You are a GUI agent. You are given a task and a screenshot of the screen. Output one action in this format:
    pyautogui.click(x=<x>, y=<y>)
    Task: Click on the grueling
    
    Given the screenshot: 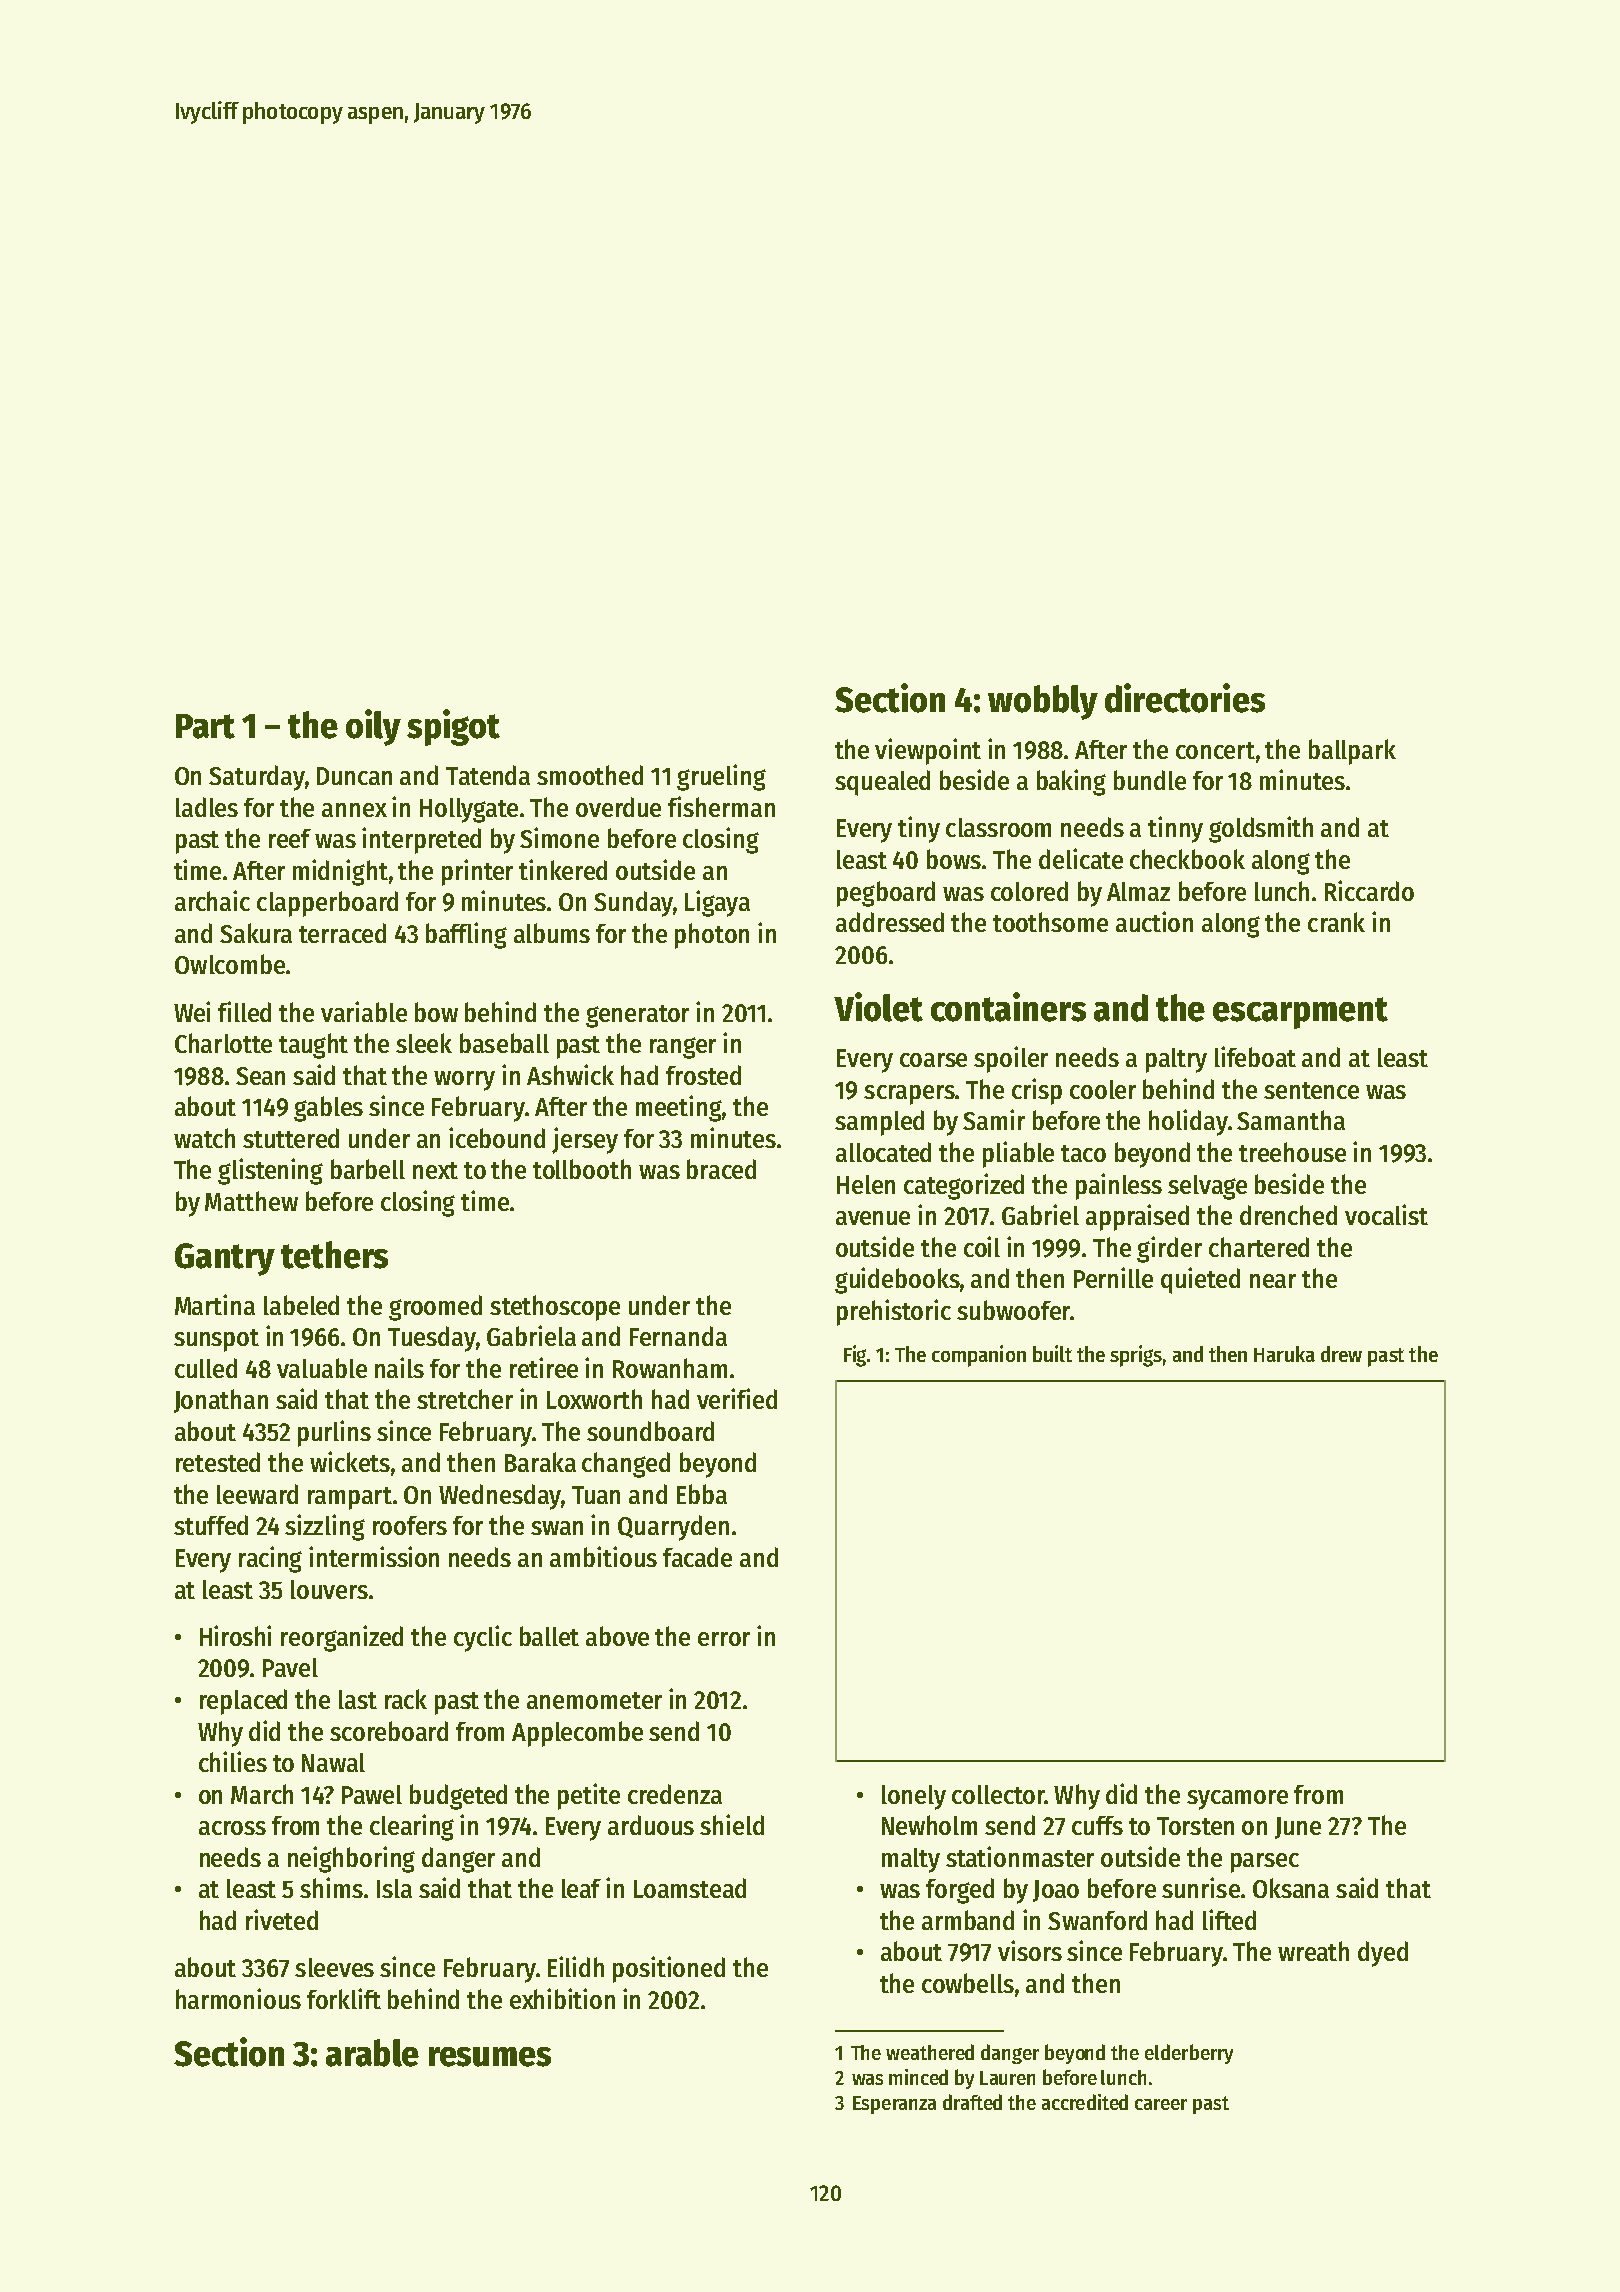 What is the action you would take?
    pyautogui.click(x=721, y=777)
